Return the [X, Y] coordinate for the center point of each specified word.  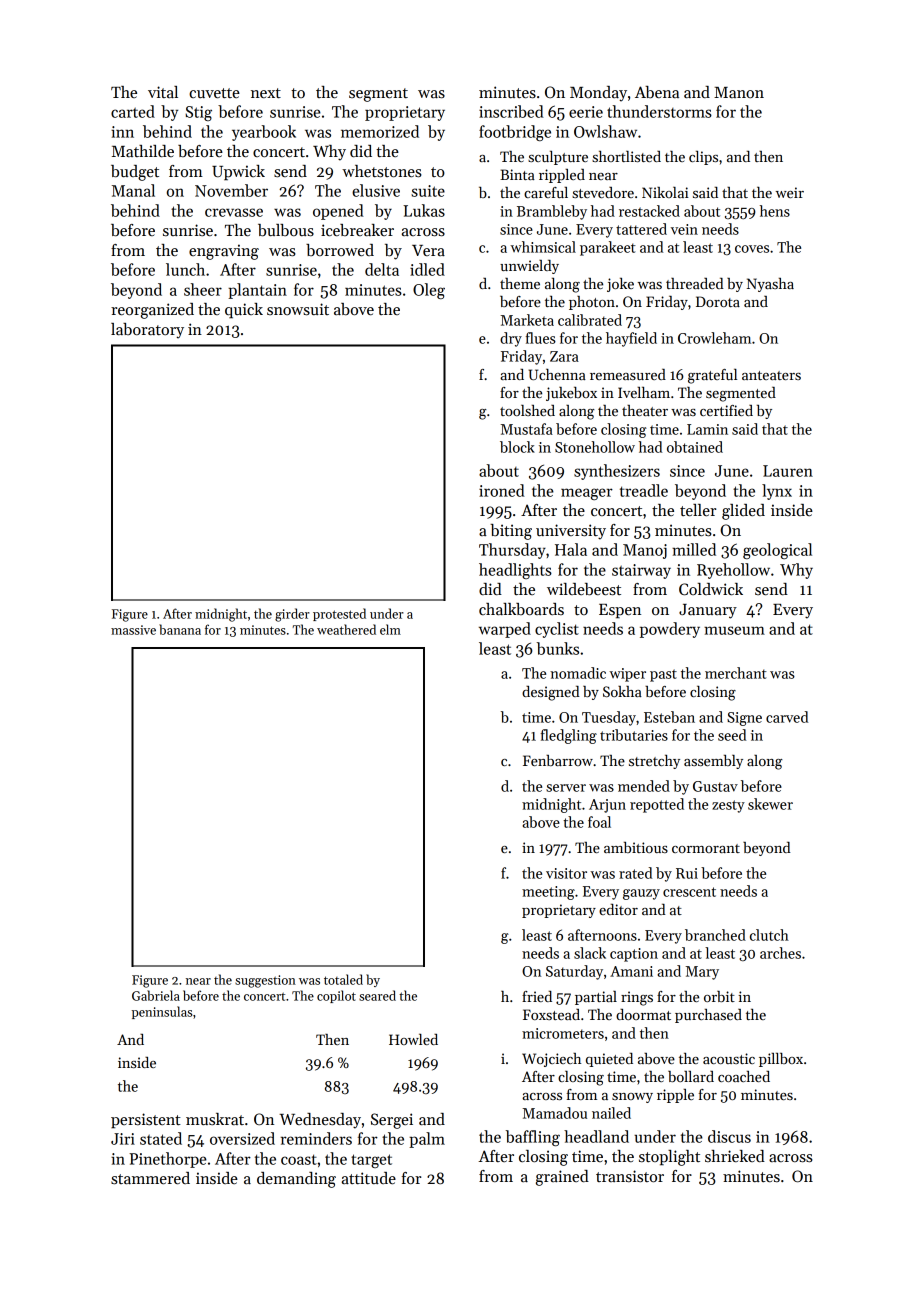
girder [292, 615]
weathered [346, 629]
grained [562, 1178]
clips [703, 158]
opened [338, 212]
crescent [689, 892]
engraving [224, 252]
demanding [296, 1180]
